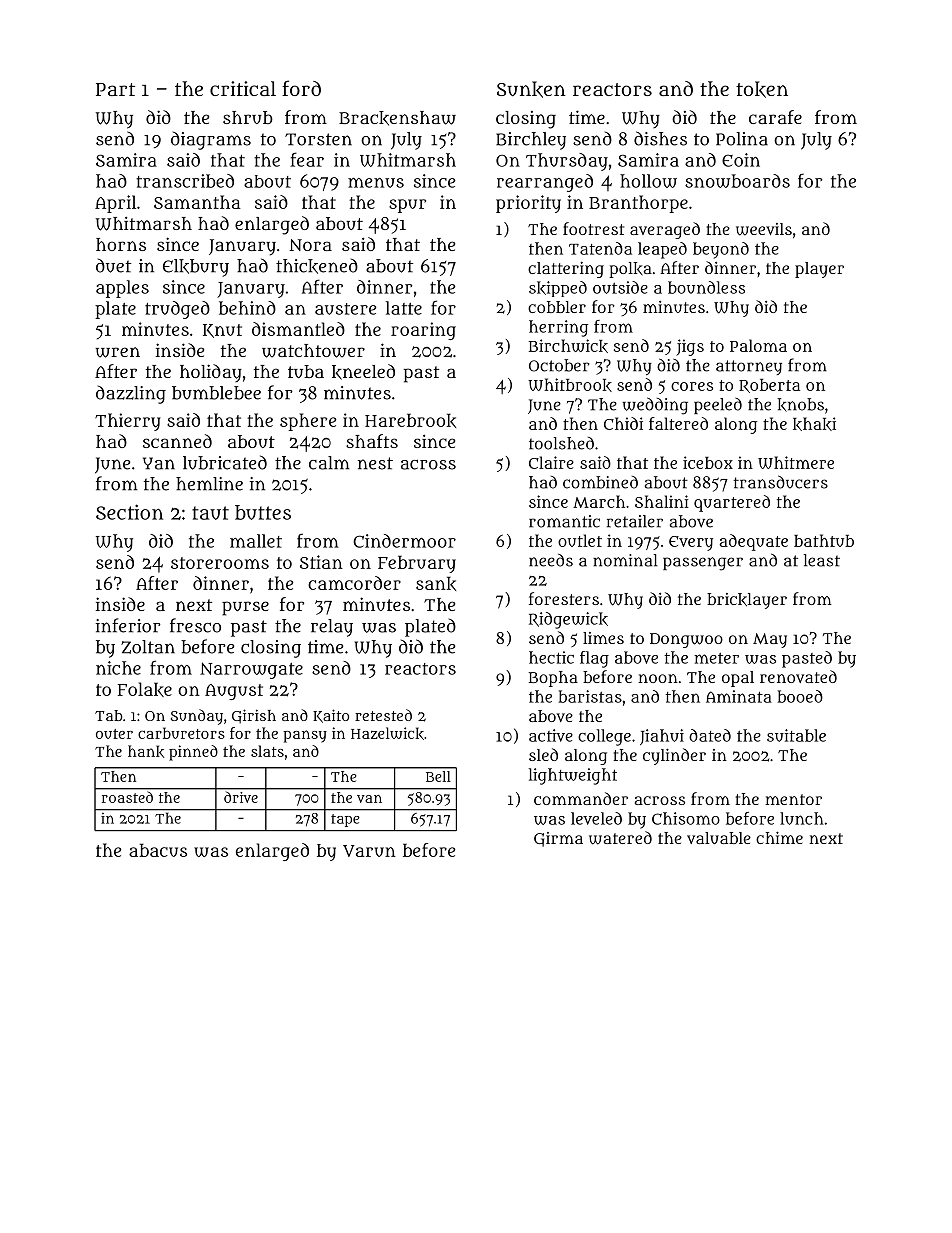  What do you see at coordinates (332, 628) in the document?
I see `relay` at bounding box center [332, 628].
